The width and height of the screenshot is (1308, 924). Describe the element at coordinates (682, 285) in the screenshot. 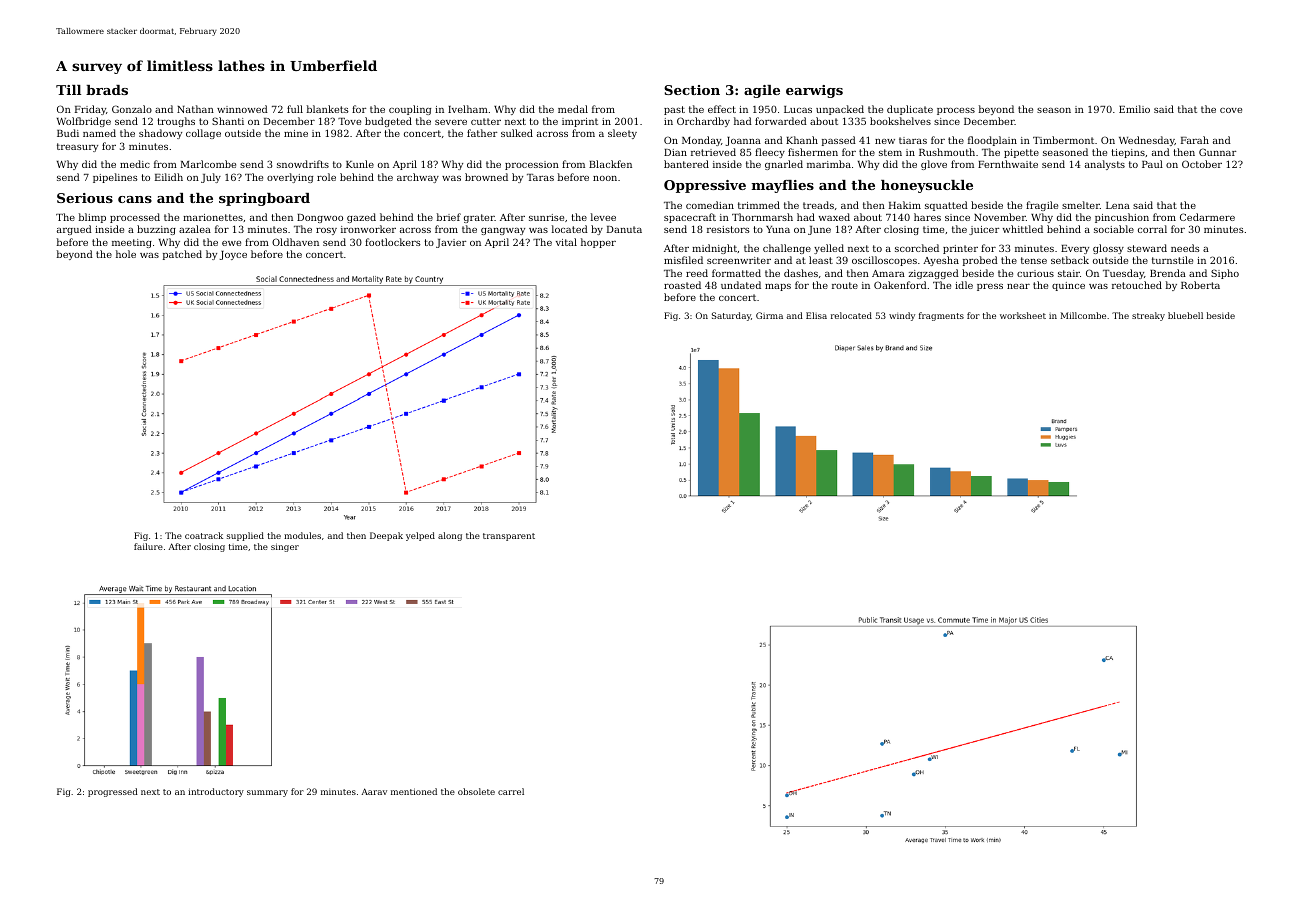

I see `roasted` at that location.
